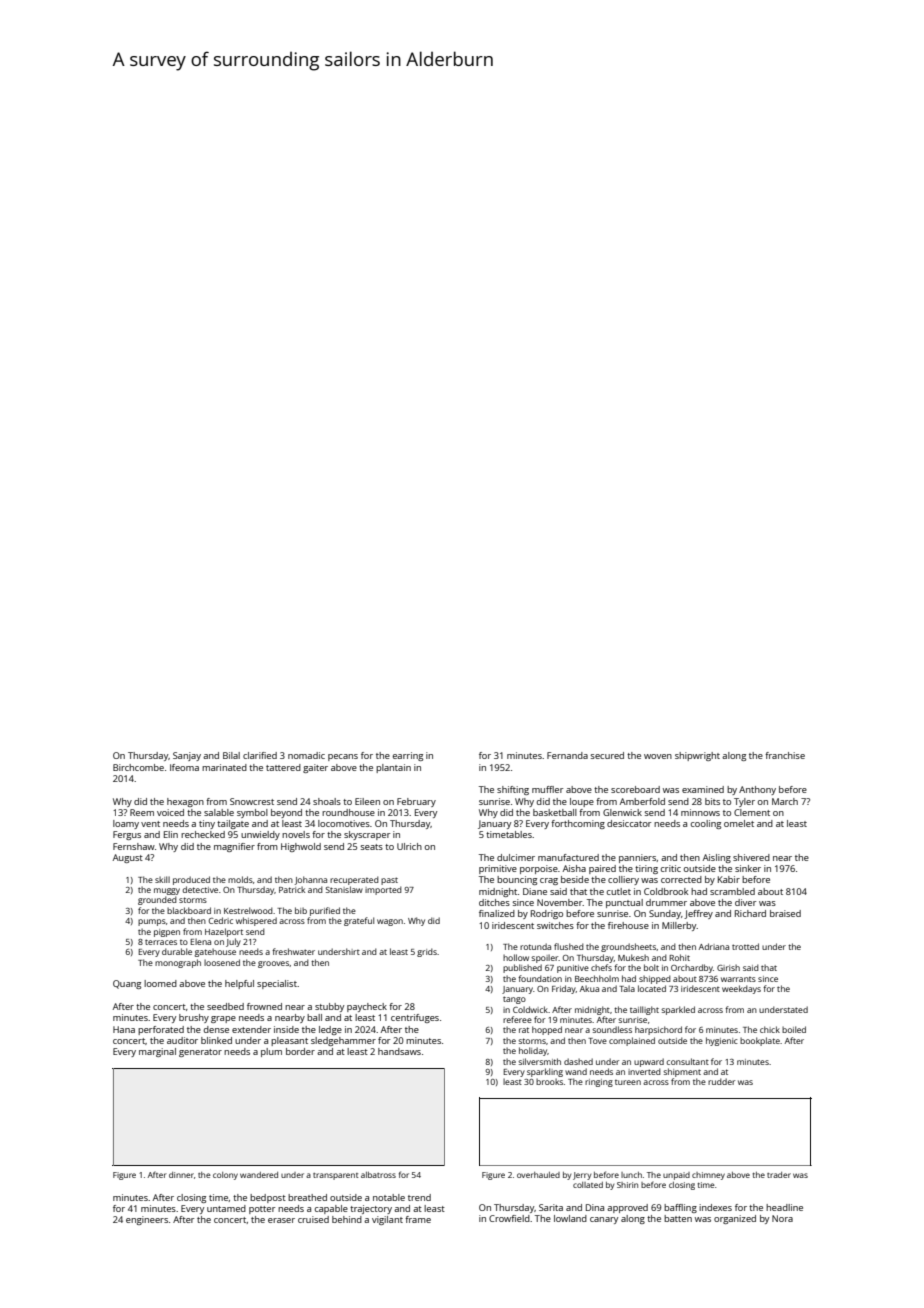 The image size is (924, 1308). What do you see at coordinates (514, 1000) in the screenshot?
I see `tango` at bounding box center [514, 1000].
